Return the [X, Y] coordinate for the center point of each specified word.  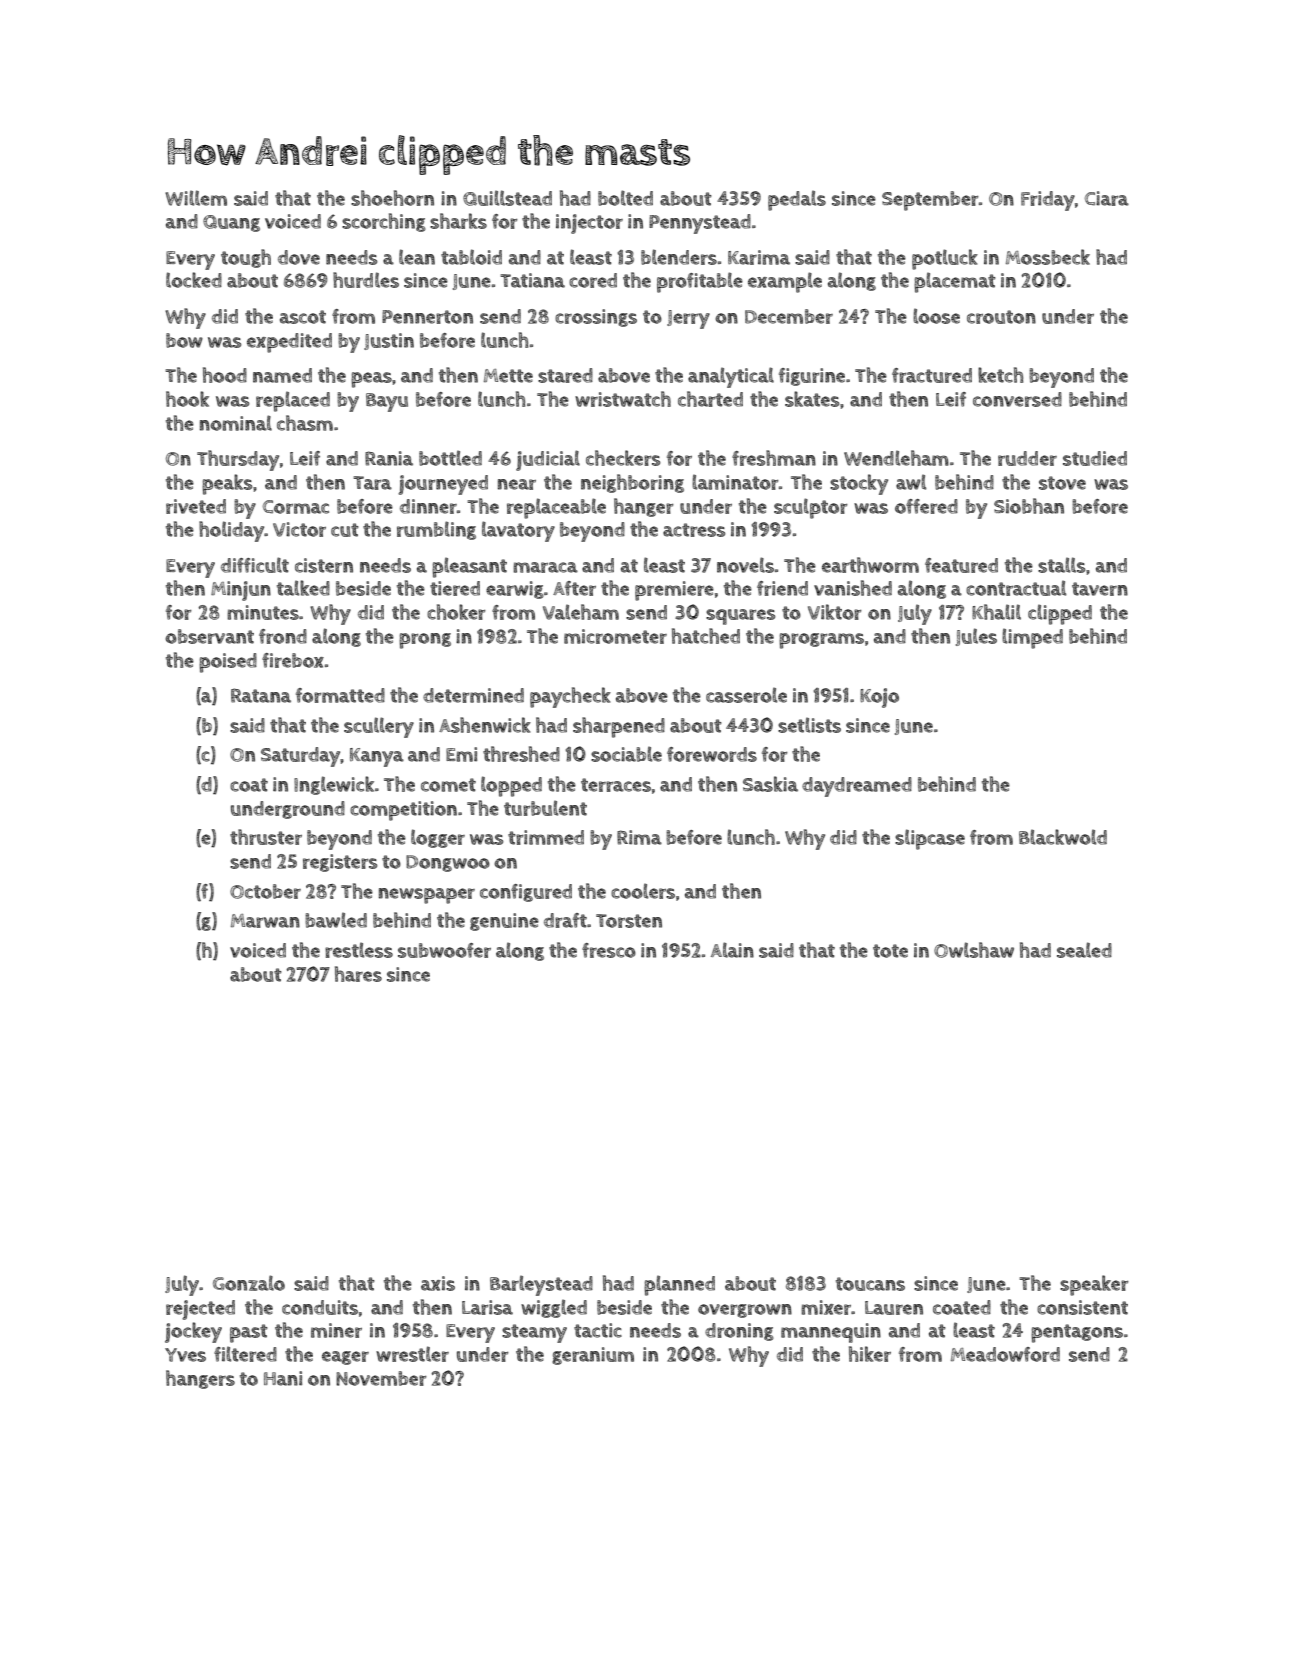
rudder [1027, 458]
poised [228, 663]
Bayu [387, 402]
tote [890, 951]
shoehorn [392, 198]
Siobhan [1029, 506]
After [574, 588]
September [930, 201]
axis [438, 1283]
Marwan [265, 921]
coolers [643, 891]
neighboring [632, 483]
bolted [625, 198]
